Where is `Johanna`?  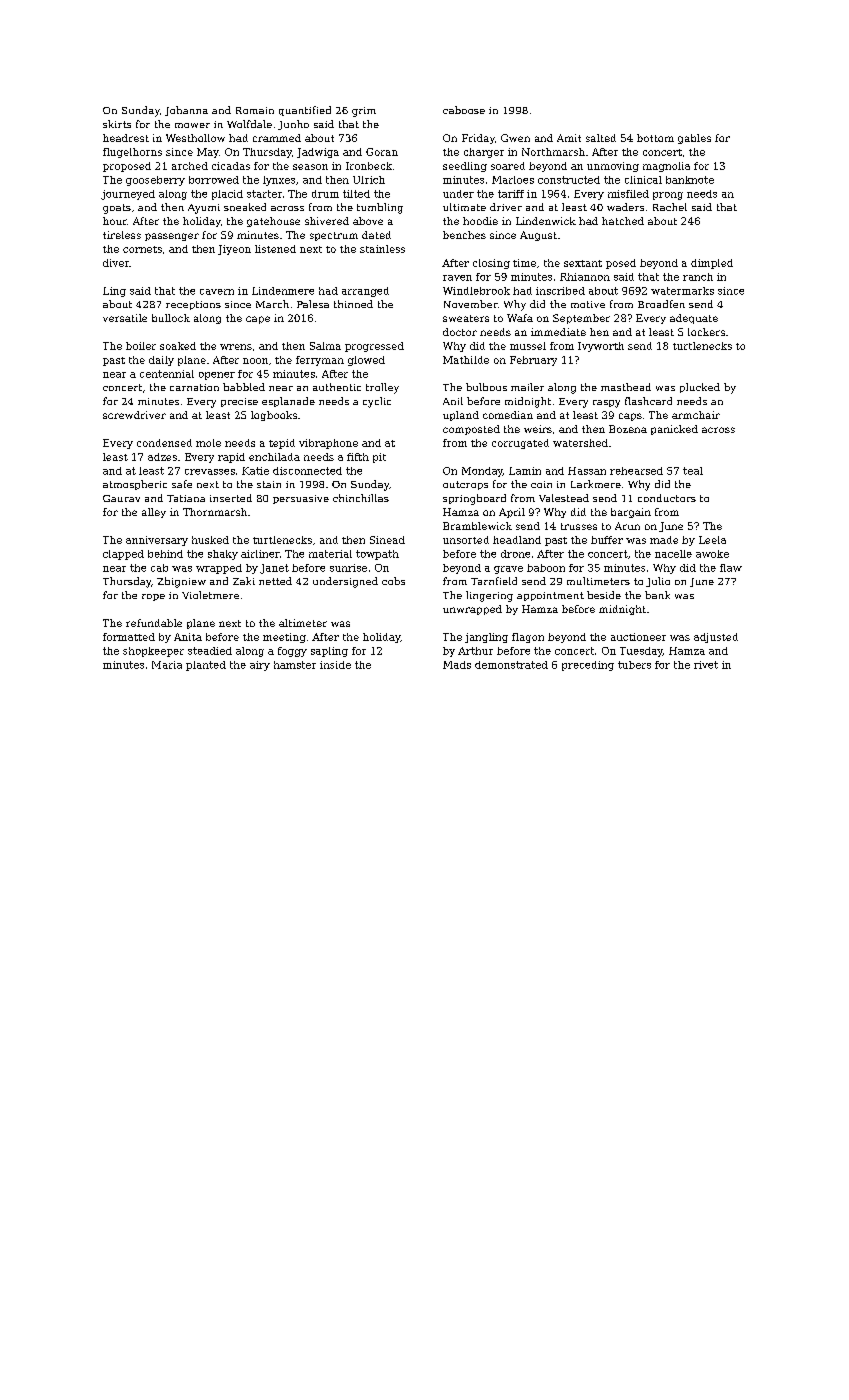
Johanna is located at coordinates (186, 111).
